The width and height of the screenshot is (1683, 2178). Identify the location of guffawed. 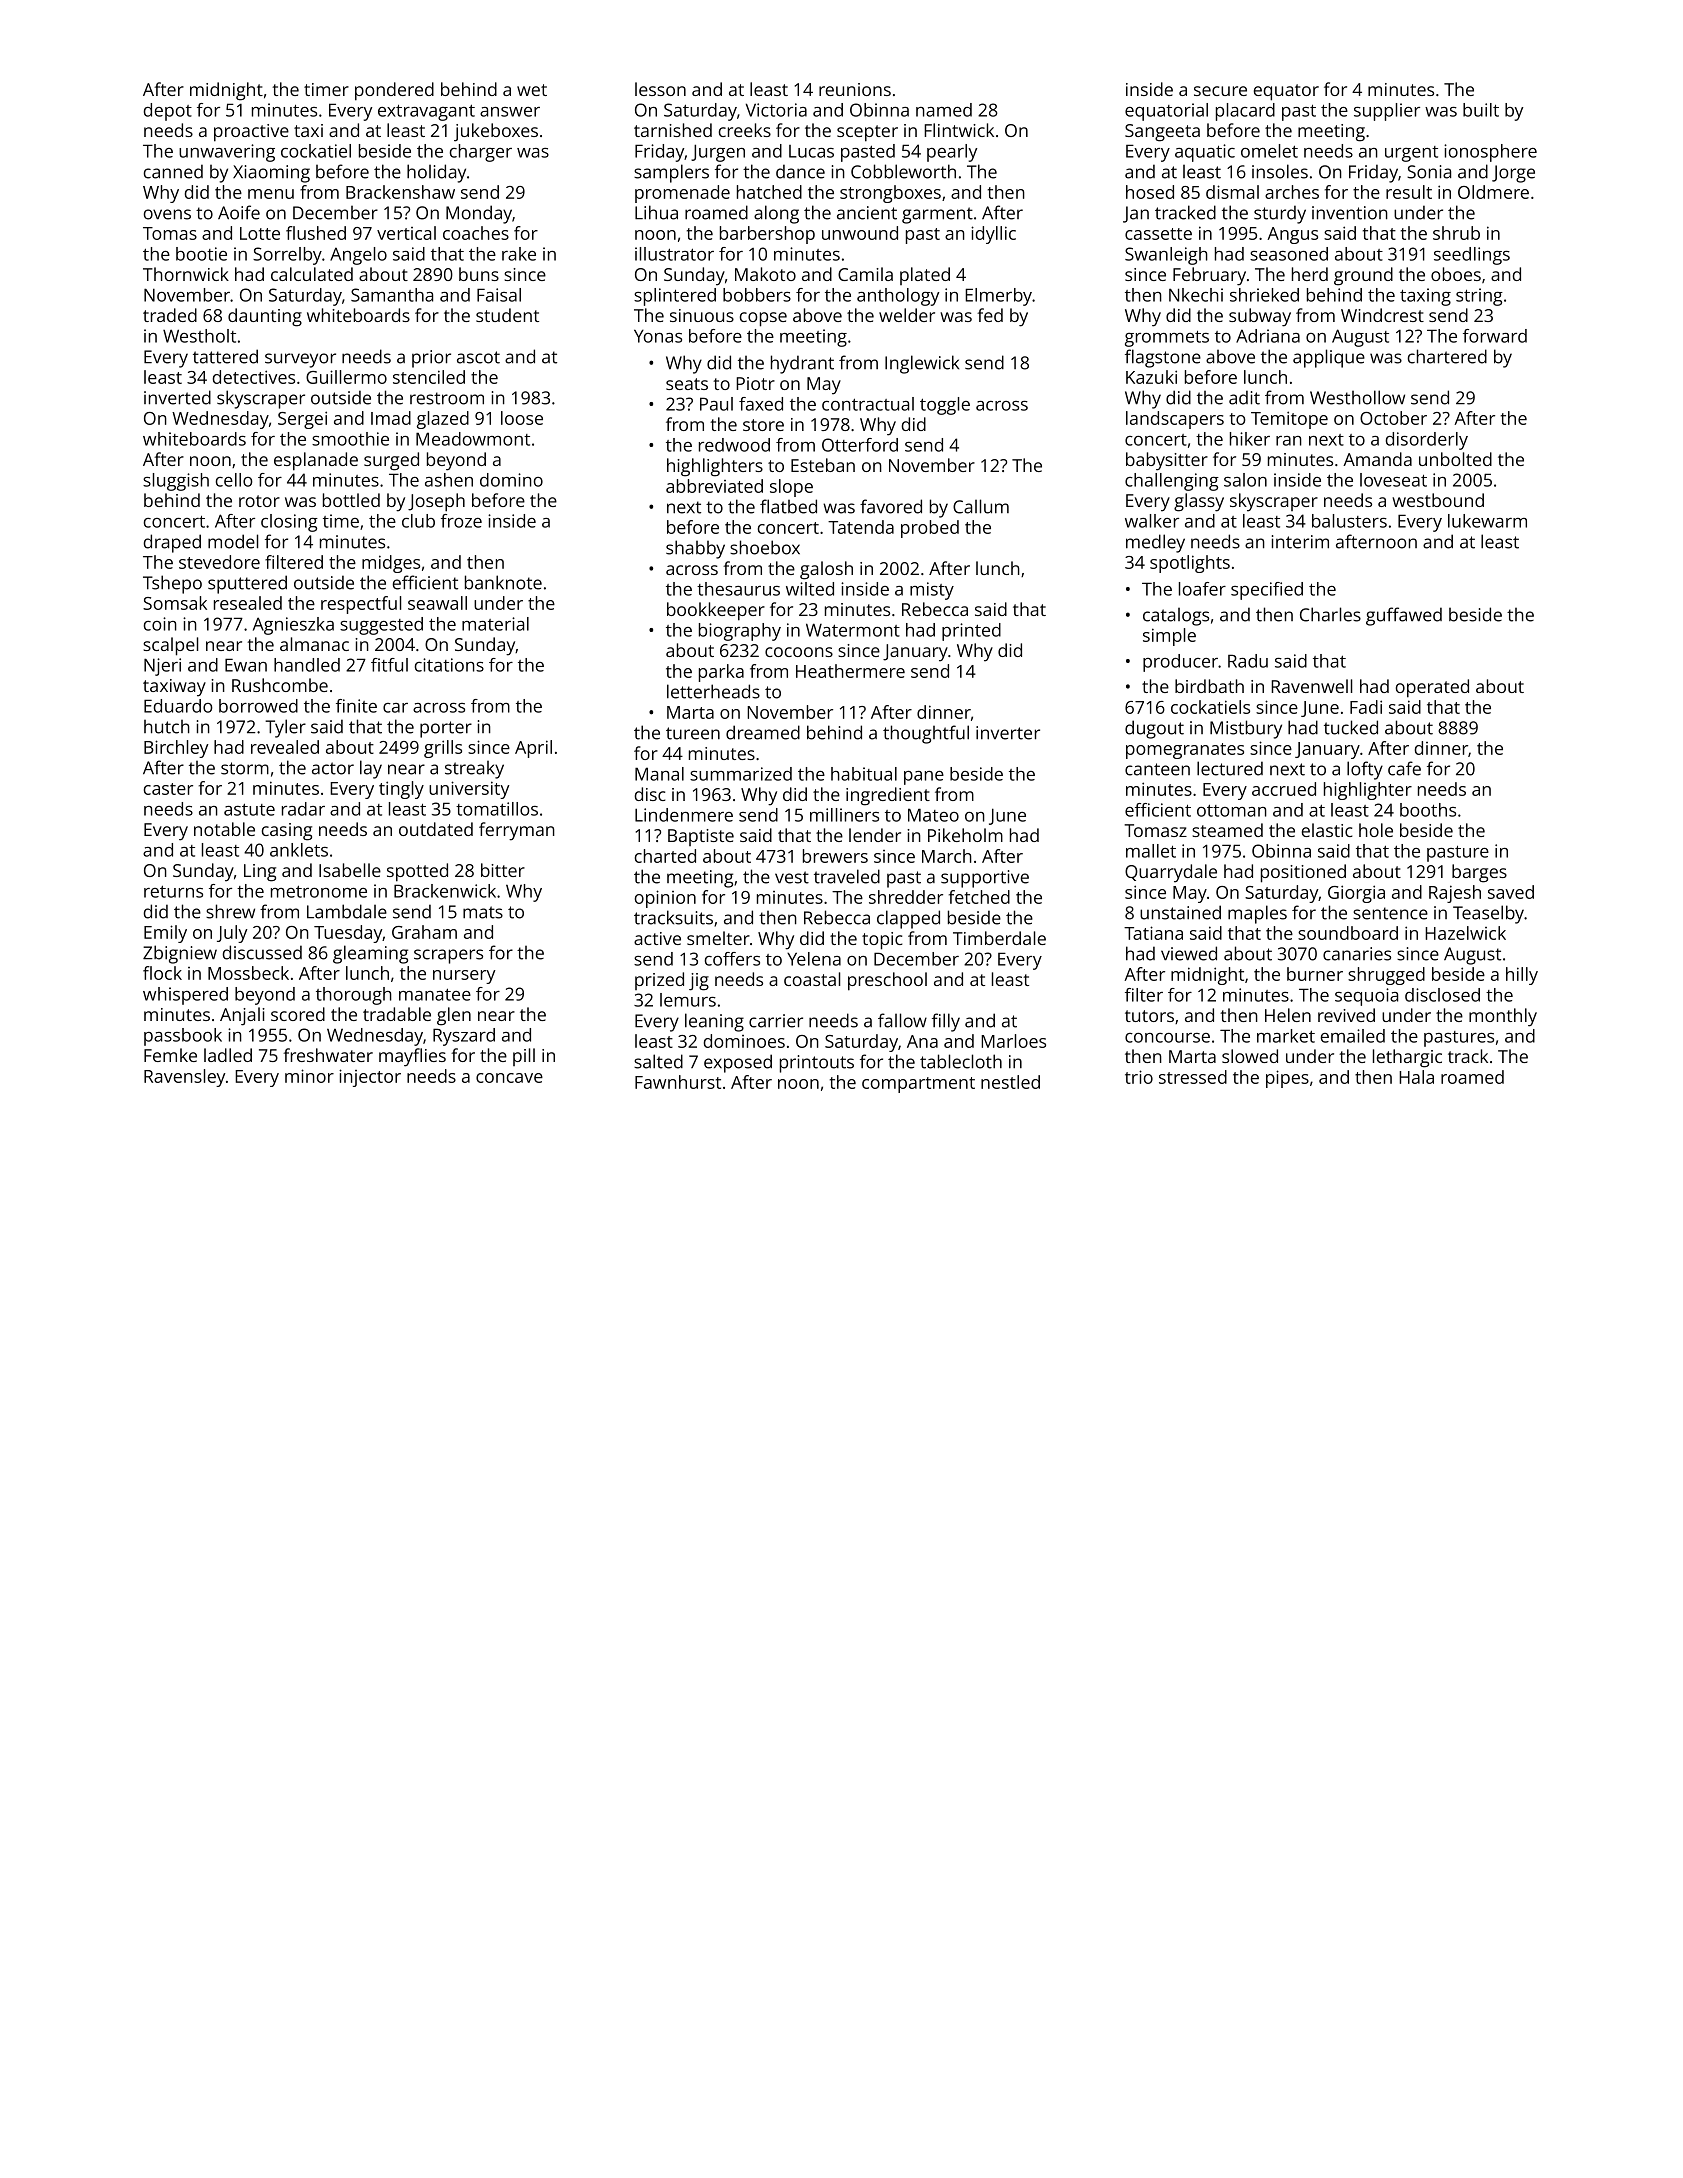
(1404, 616).
